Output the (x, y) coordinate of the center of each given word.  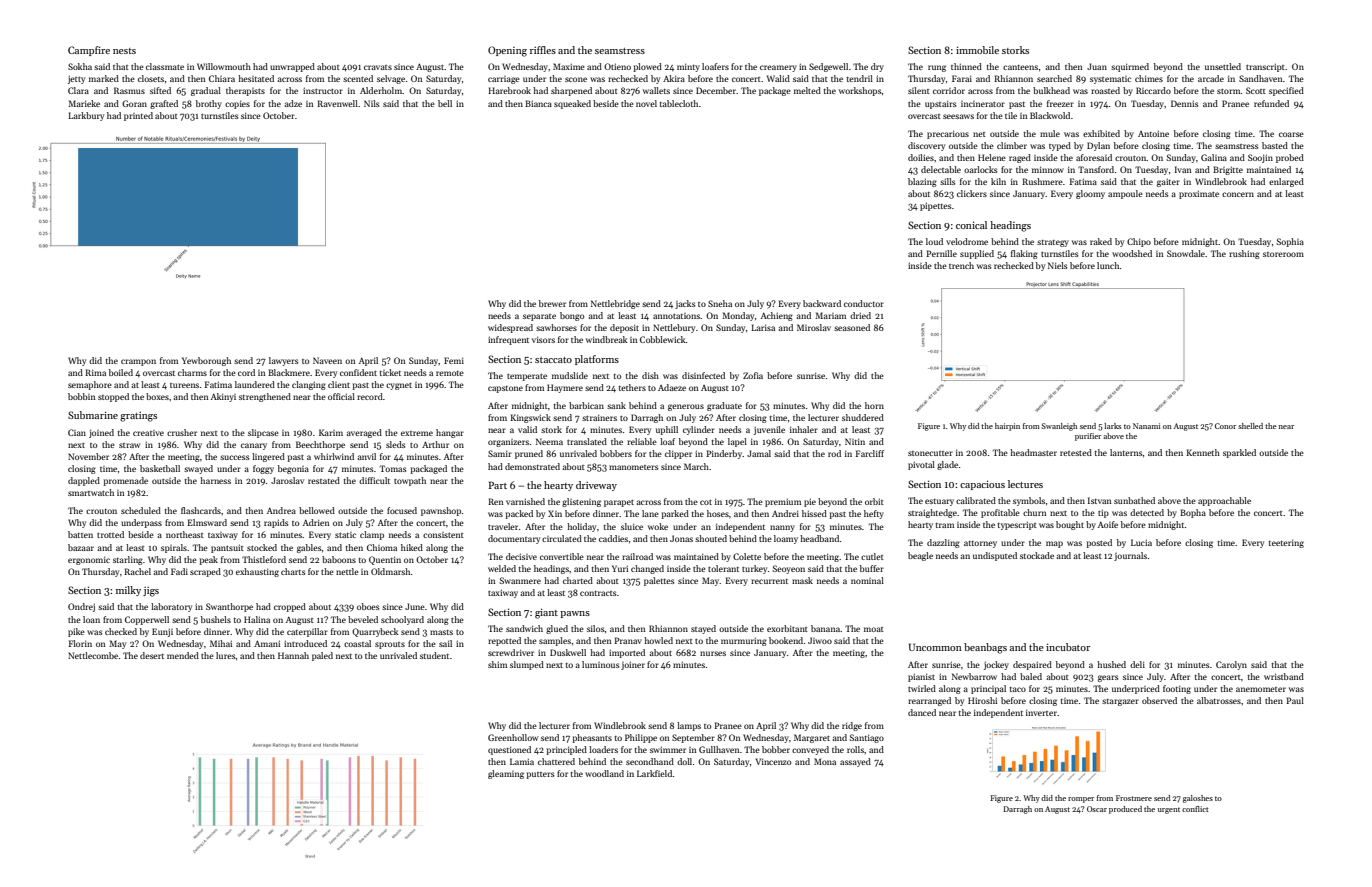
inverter (1041, 712)
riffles (543, 50)
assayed (855, 762)
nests (124, 51)
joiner (633, 665)
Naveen (327, 360)
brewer (552, 303)
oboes (368, 606)
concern (1238, 194)
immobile (977, 50)
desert (152, 655)
